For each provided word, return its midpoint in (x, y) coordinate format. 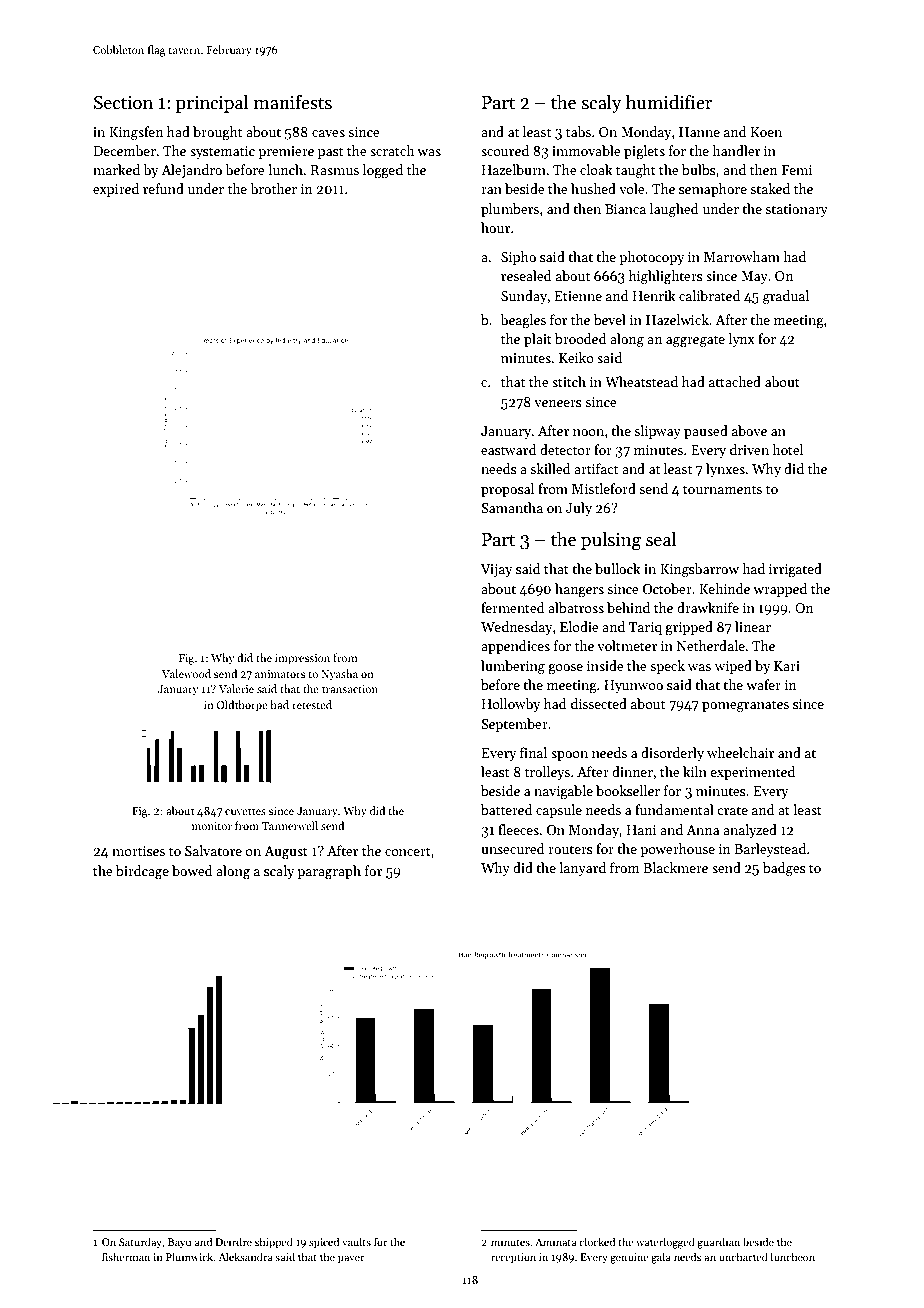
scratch (392, 150)
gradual (786, 297)
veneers (558, 403)
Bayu (179, 1243)
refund (163, 188)
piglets (644, 152)
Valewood (186, 673)
